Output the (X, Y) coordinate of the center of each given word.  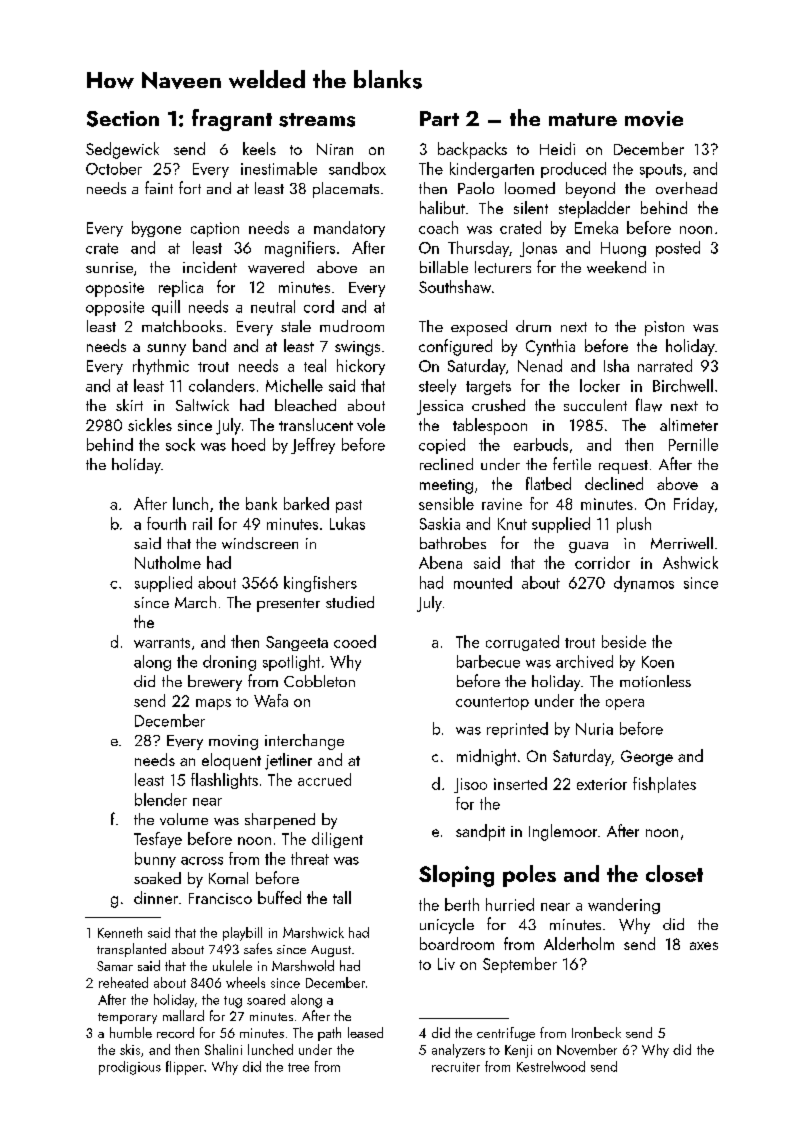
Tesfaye (158, 840)
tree (298, 1067)
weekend (616, 267)
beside (624, 641)
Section (123, 119)
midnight (486, 757)
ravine (502, 504)
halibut (442, 207)
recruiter (456, 1067)
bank (261, 503)
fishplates (664, 785)
